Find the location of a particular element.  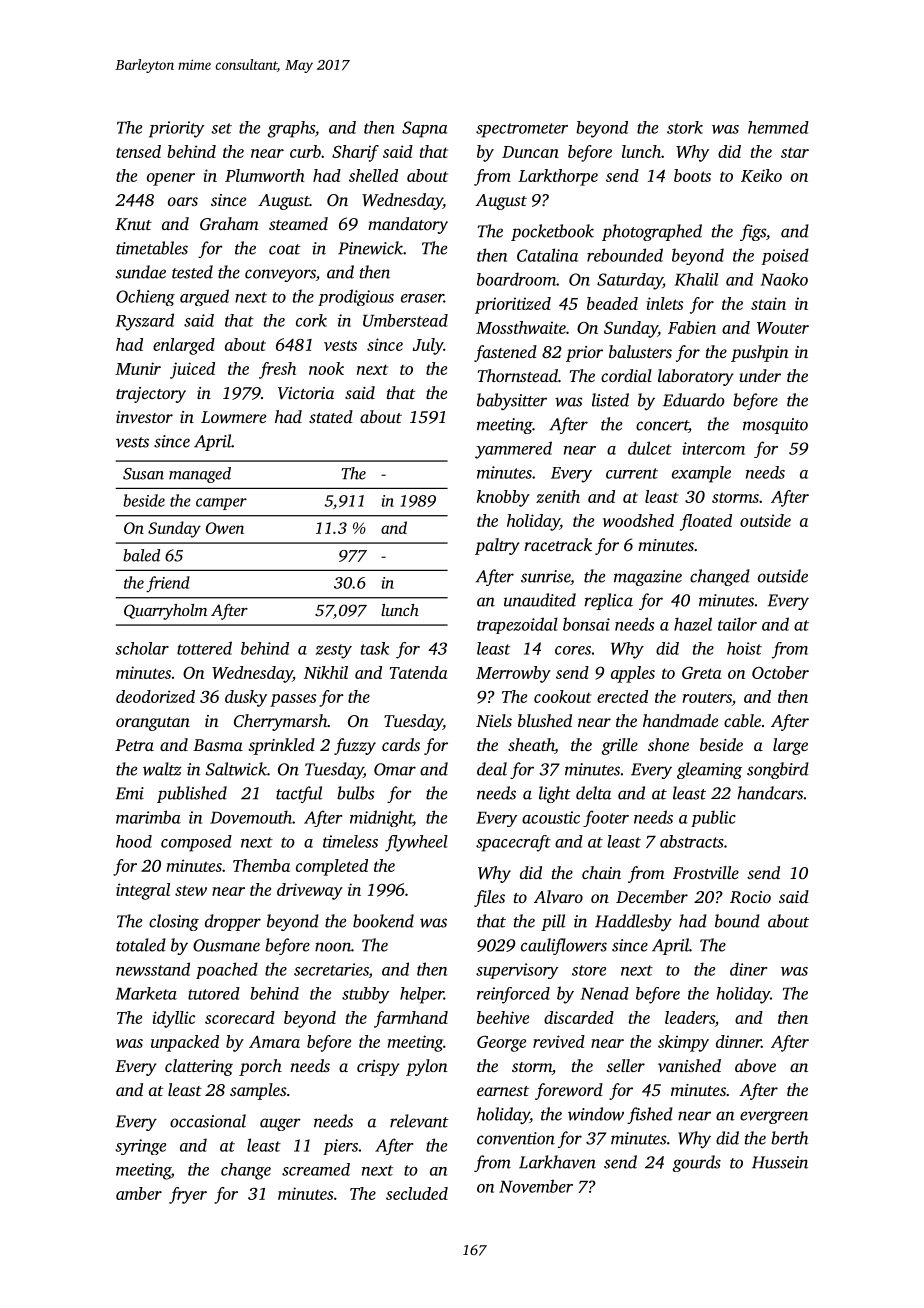

babysitter is located at coordinates (512, 401).
